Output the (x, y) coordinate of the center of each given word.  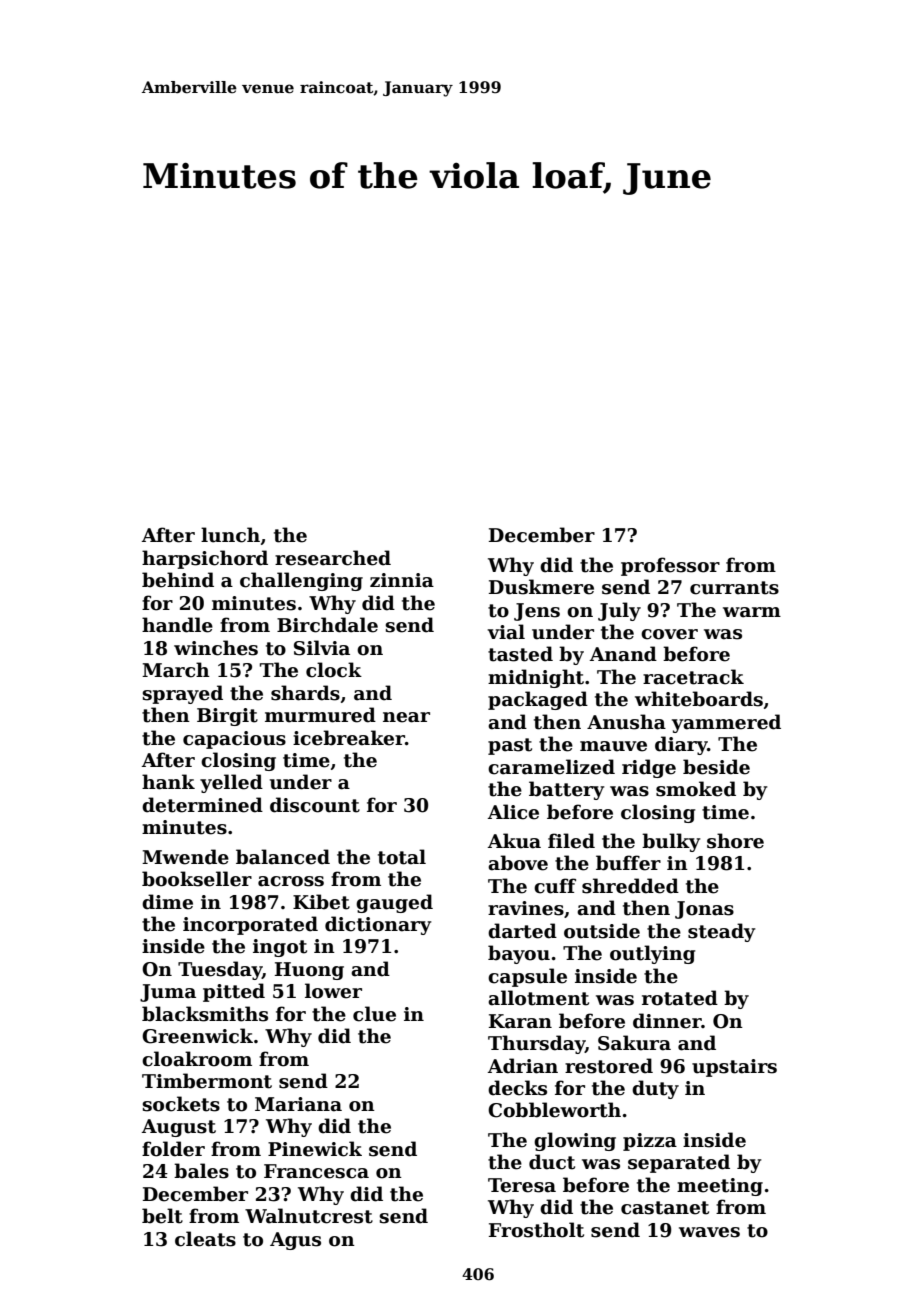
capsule (527, 977)
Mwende (185, 857)
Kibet (321, 902)
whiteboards (699, 699)
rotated (680, 998)
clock (334, 670)
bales (201, 1171)
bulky (671, 842)
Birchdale (327, 625)
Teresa (522, 1185)
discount (315, 805)
